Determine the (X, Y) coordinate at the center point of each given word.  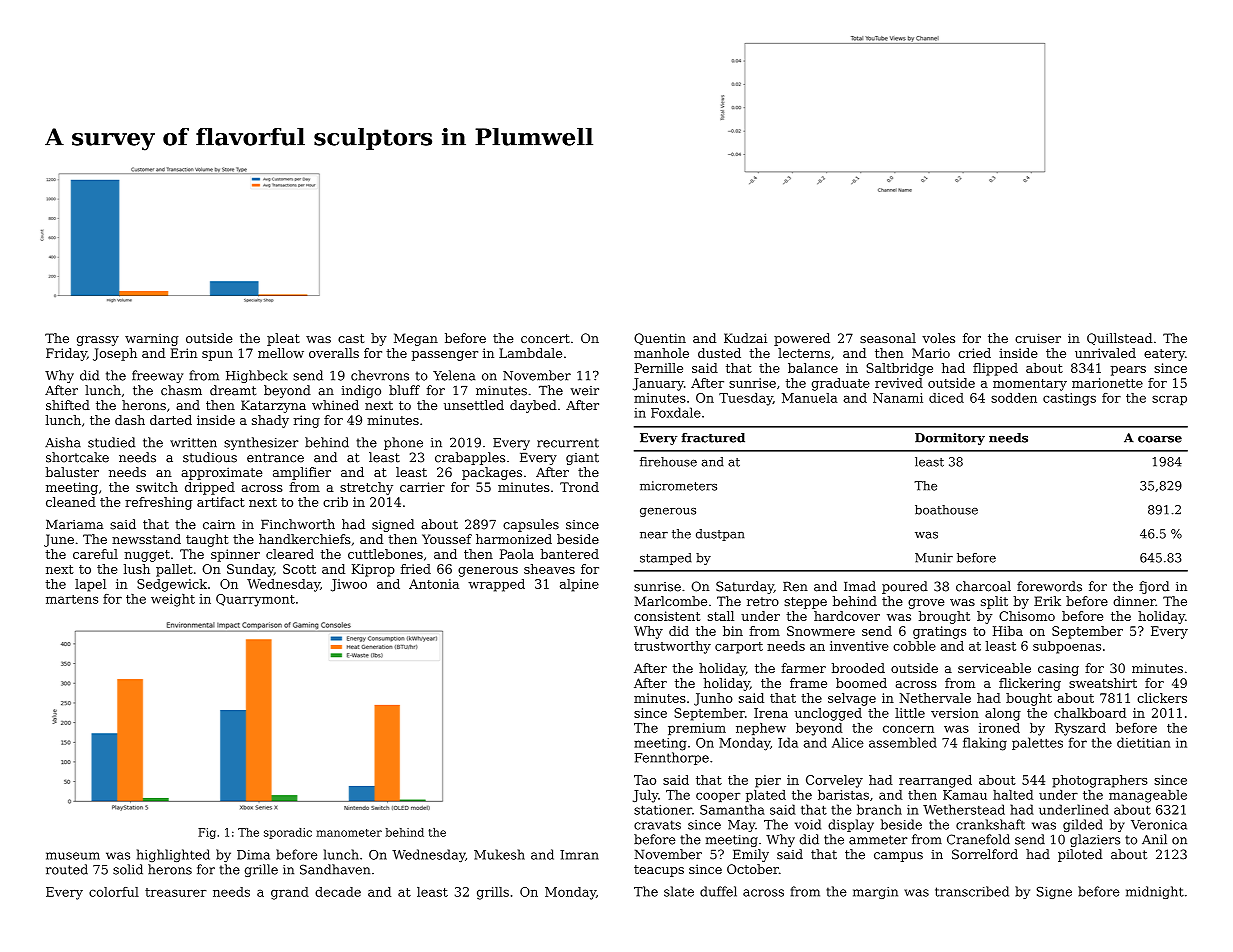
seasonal (888, 338)
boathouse (946, 510)
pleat (283, 339)
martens (72, 599)
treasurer (176, 892)
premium (697, 729)
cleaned (71, 502)
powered (802, 339)
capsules (531, 525)
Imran (579, 855)
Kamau (965, 795)
